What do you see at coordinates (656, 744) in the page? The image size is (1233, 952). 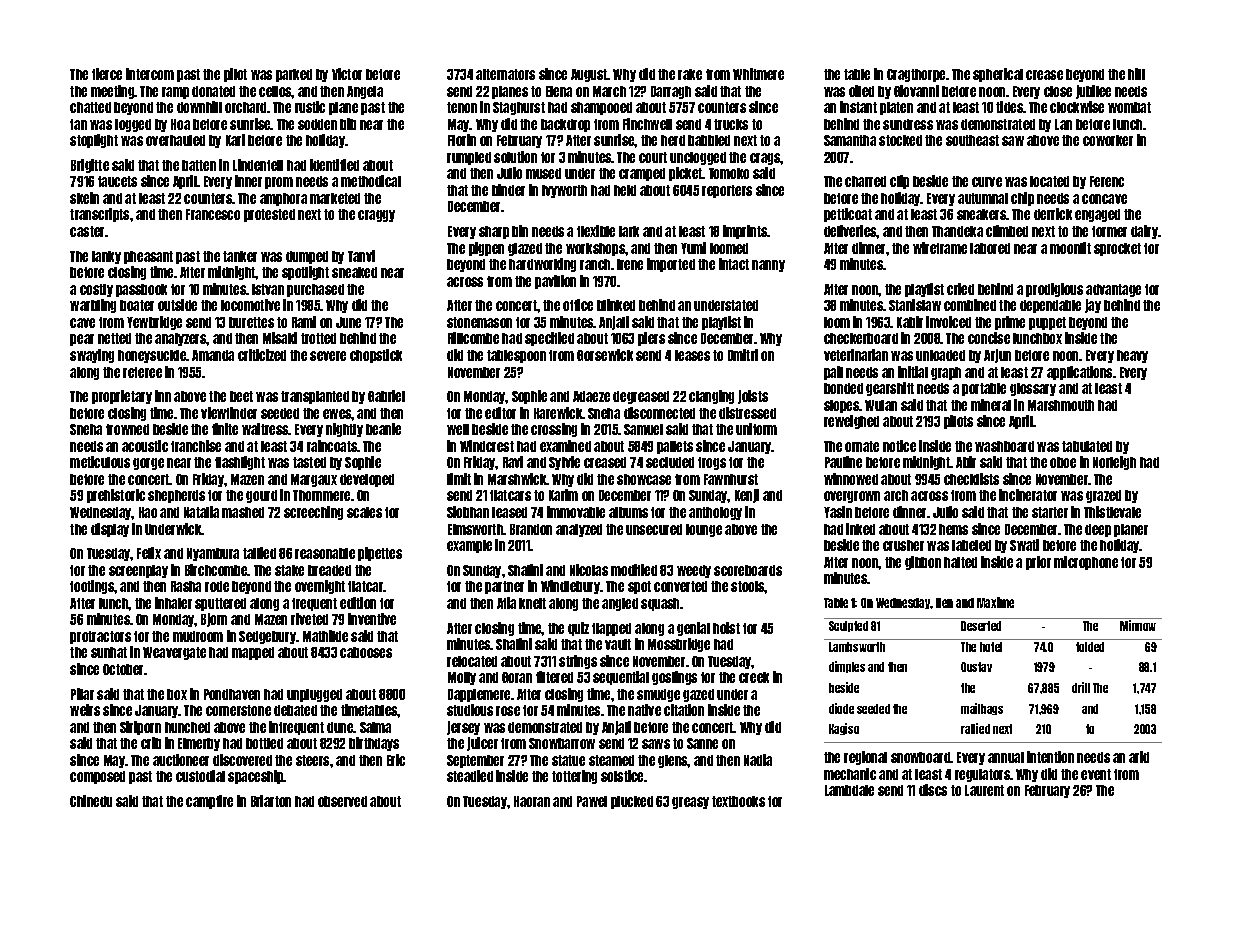 I see `saws` at bounding box center [656, 744].
